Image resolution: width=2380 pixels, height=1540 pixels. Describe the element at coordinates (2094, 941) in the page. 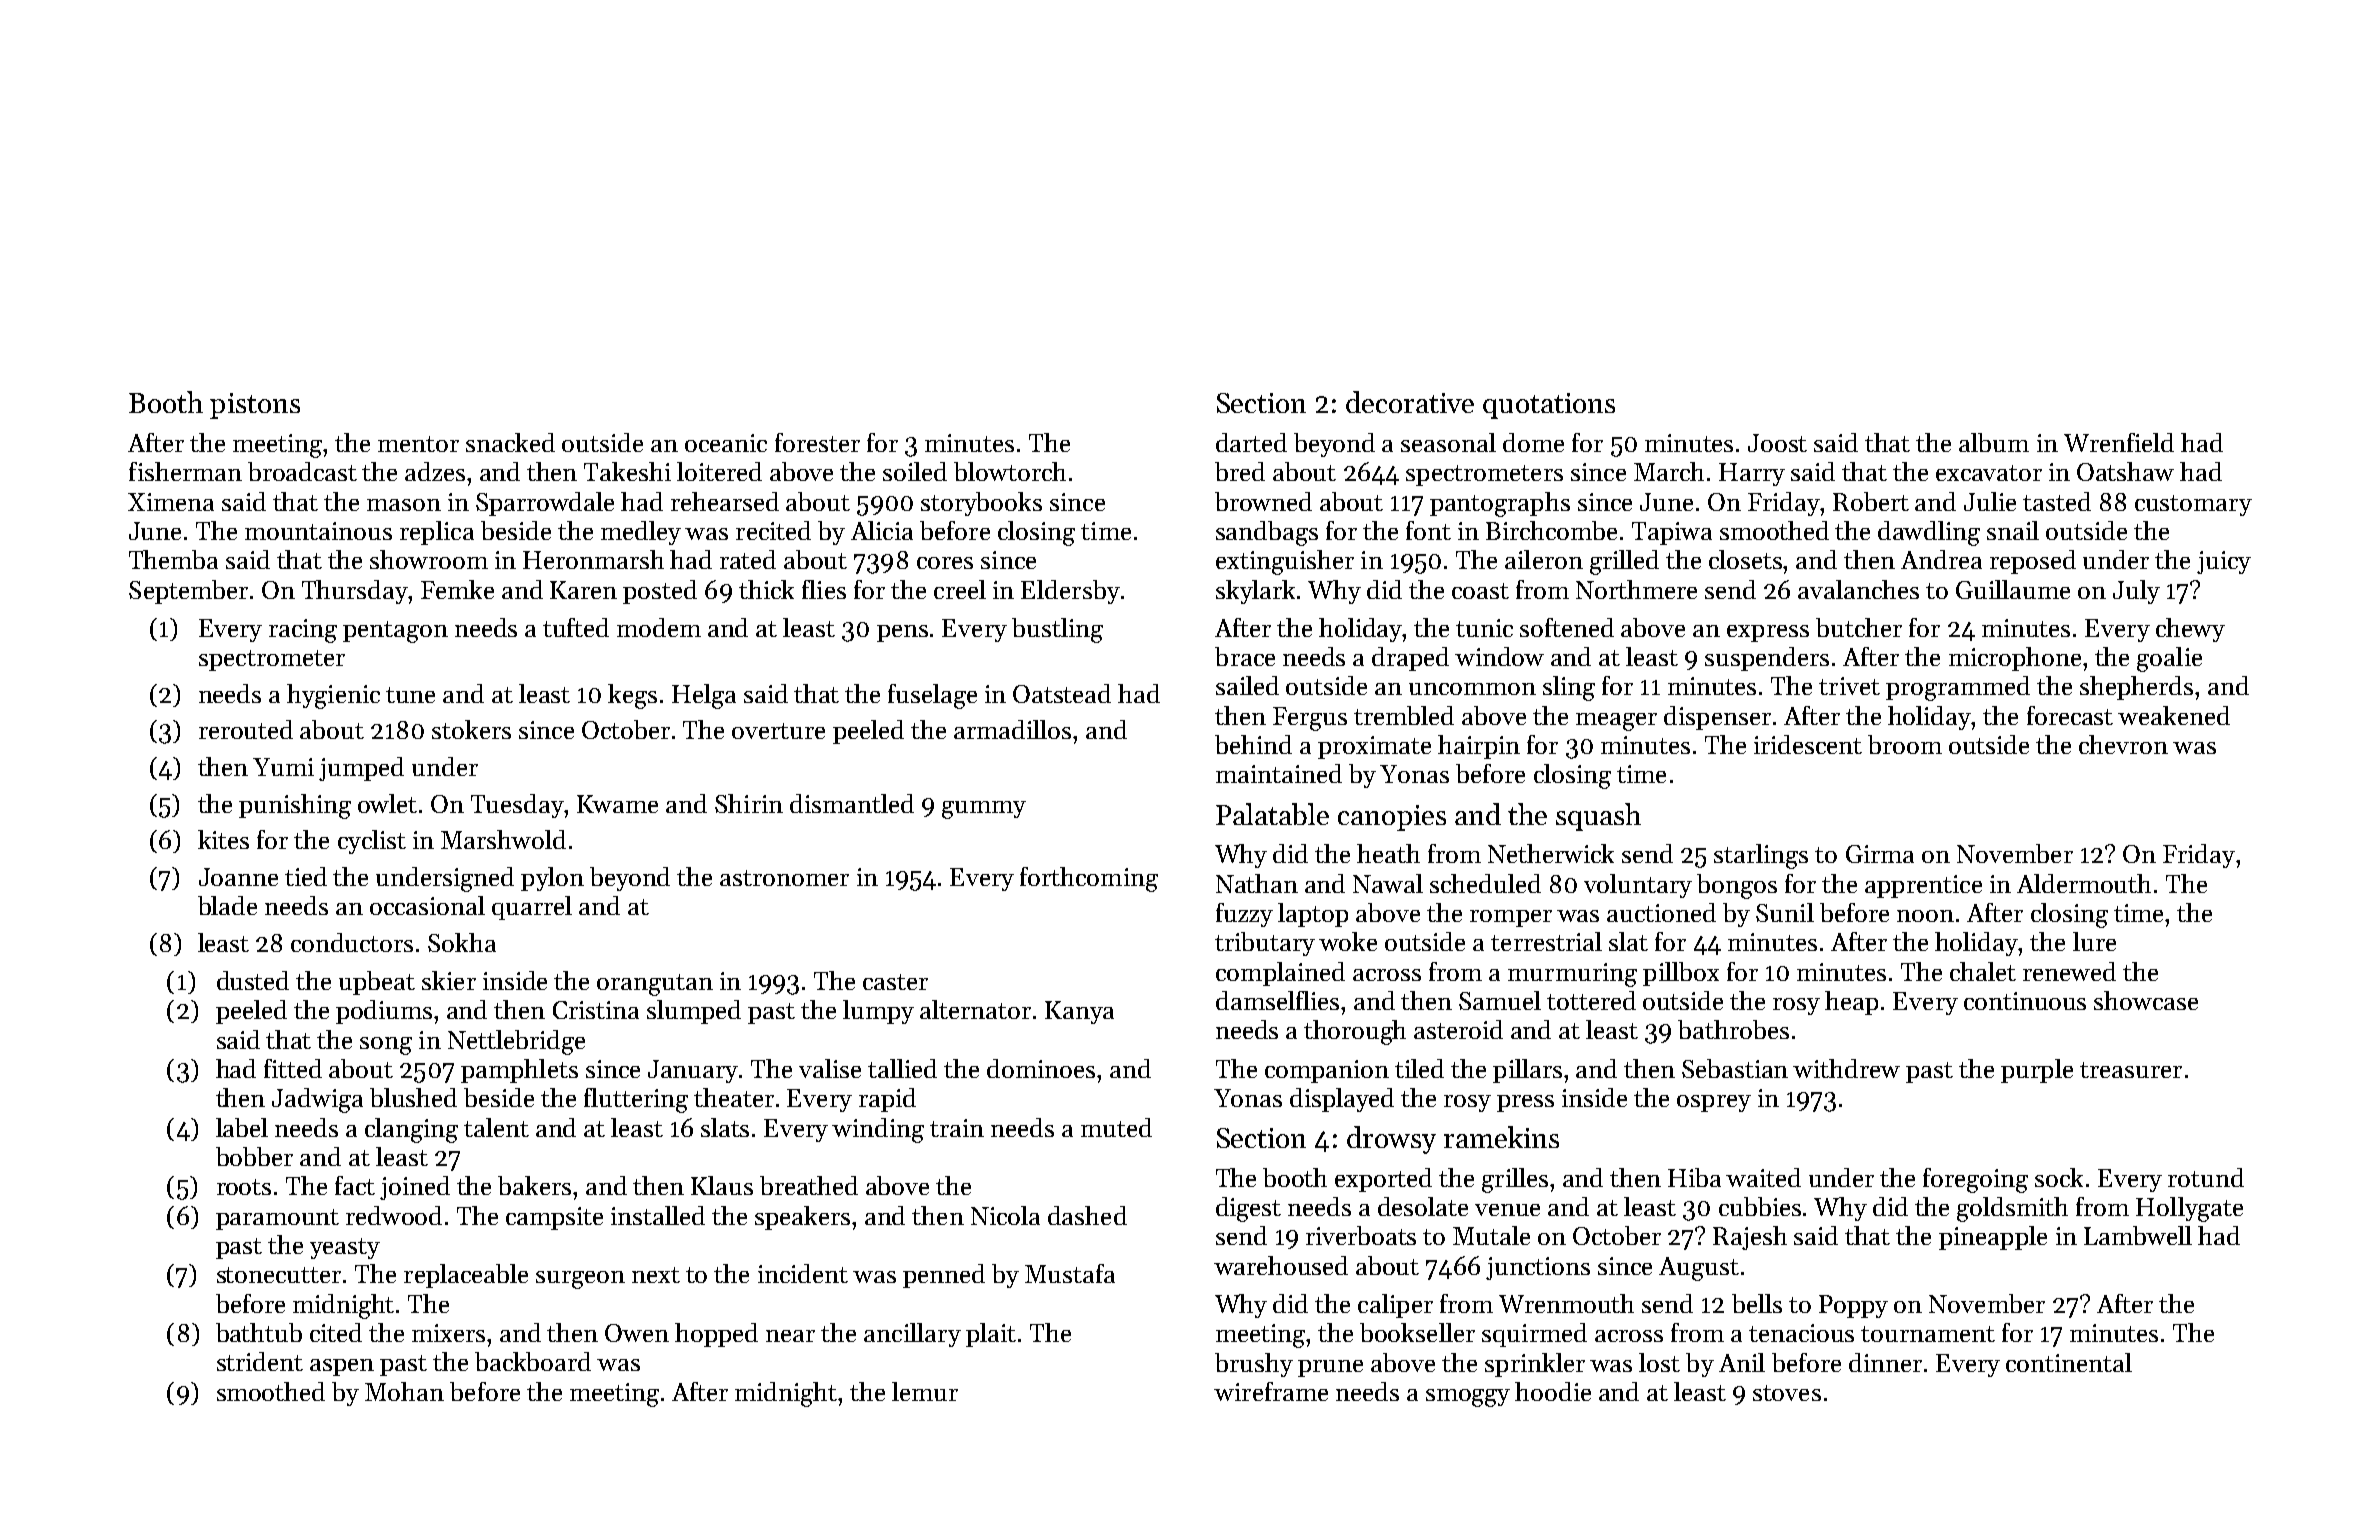

I see `lure` at that location.
